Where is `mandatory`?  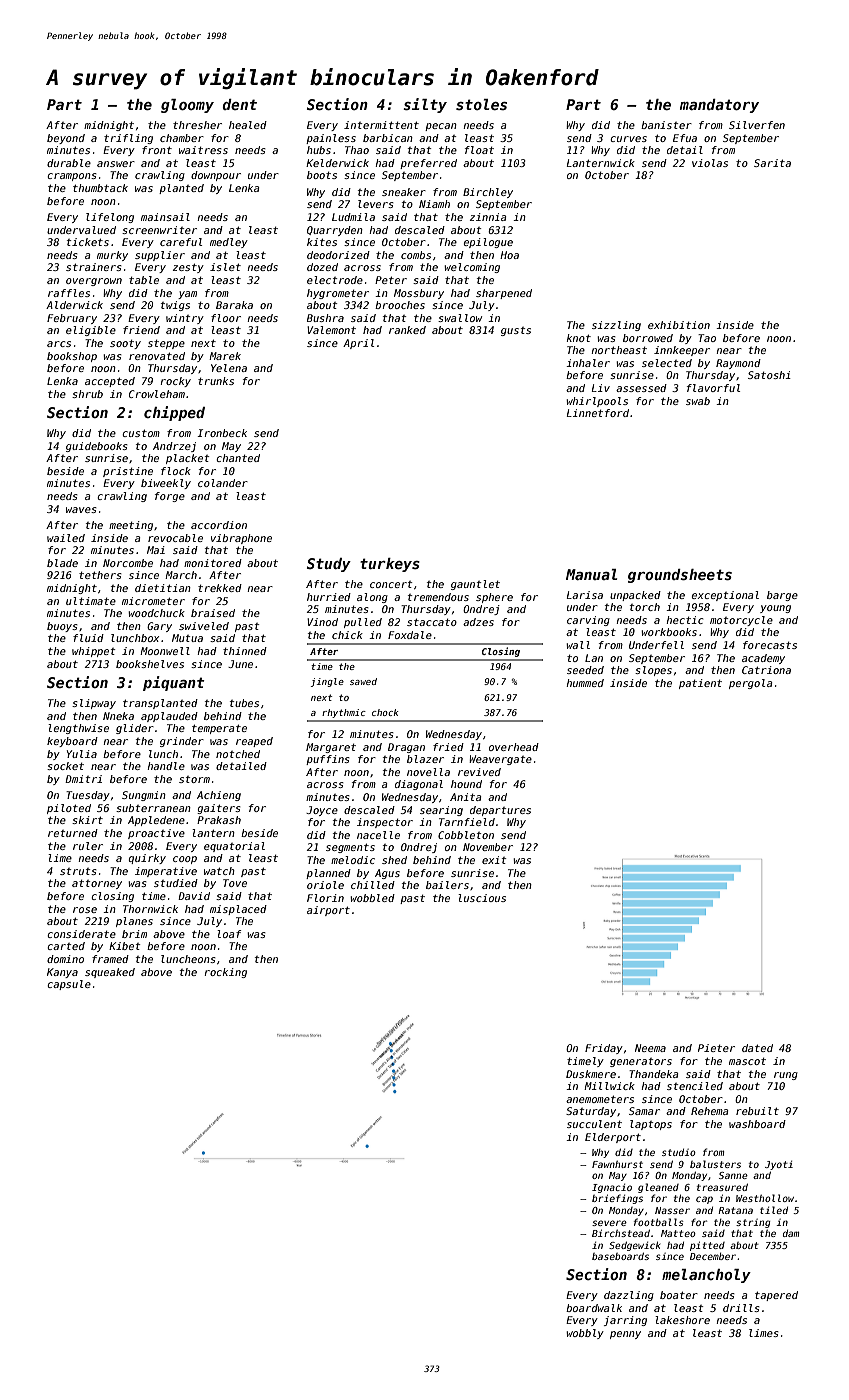 mandatory is located at coordinates (719, 106).
